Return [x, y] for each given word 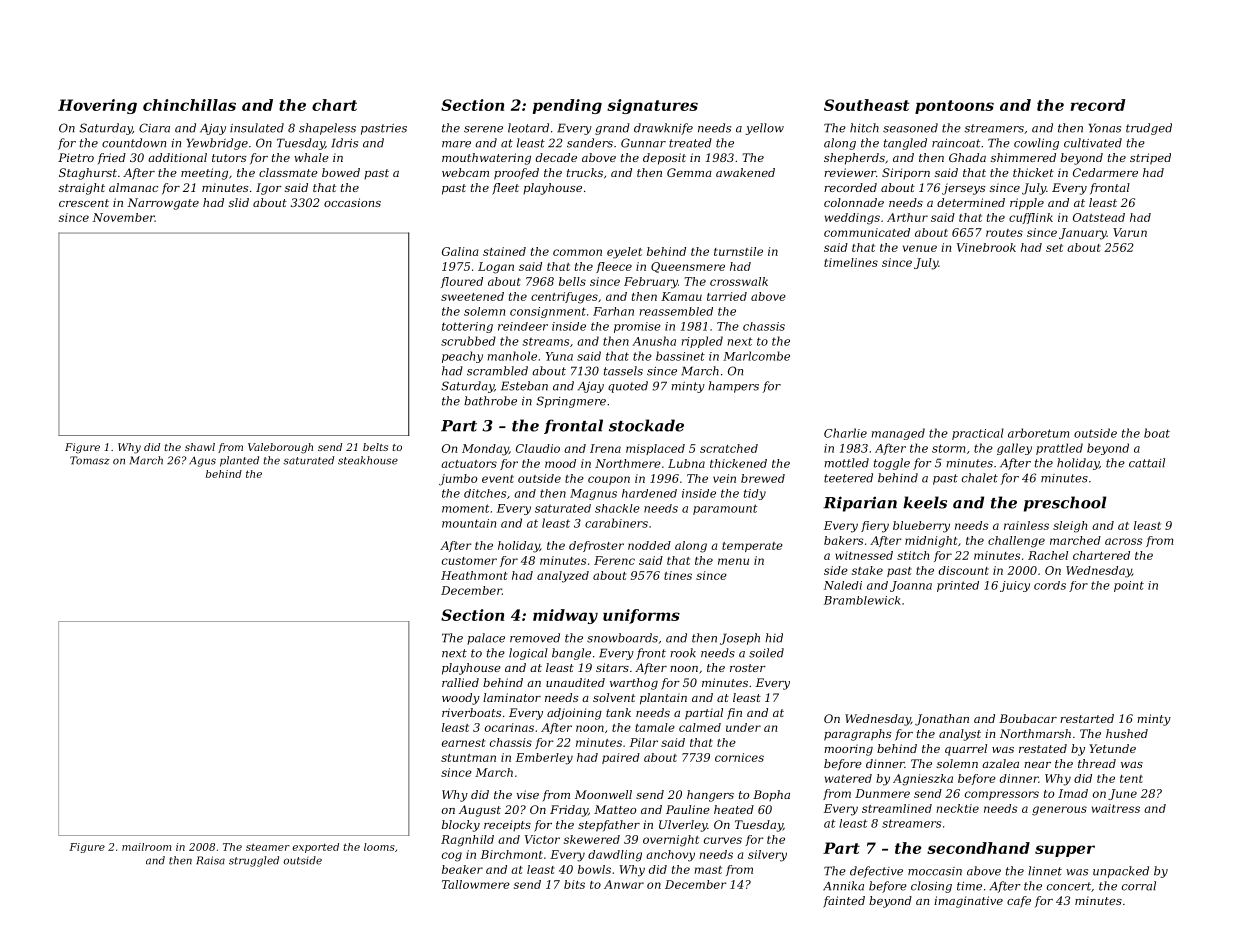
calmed [700, 727]
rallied [460, 682]
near [1037, 765]
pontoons [954, 107]
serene [483, 129]
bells [572, 281]
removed [535, 638]
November [123, 217]
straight [82, 189]
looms [379, 847]
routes [1004, 233]
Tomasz [90, 460]
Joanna [911, 586]
